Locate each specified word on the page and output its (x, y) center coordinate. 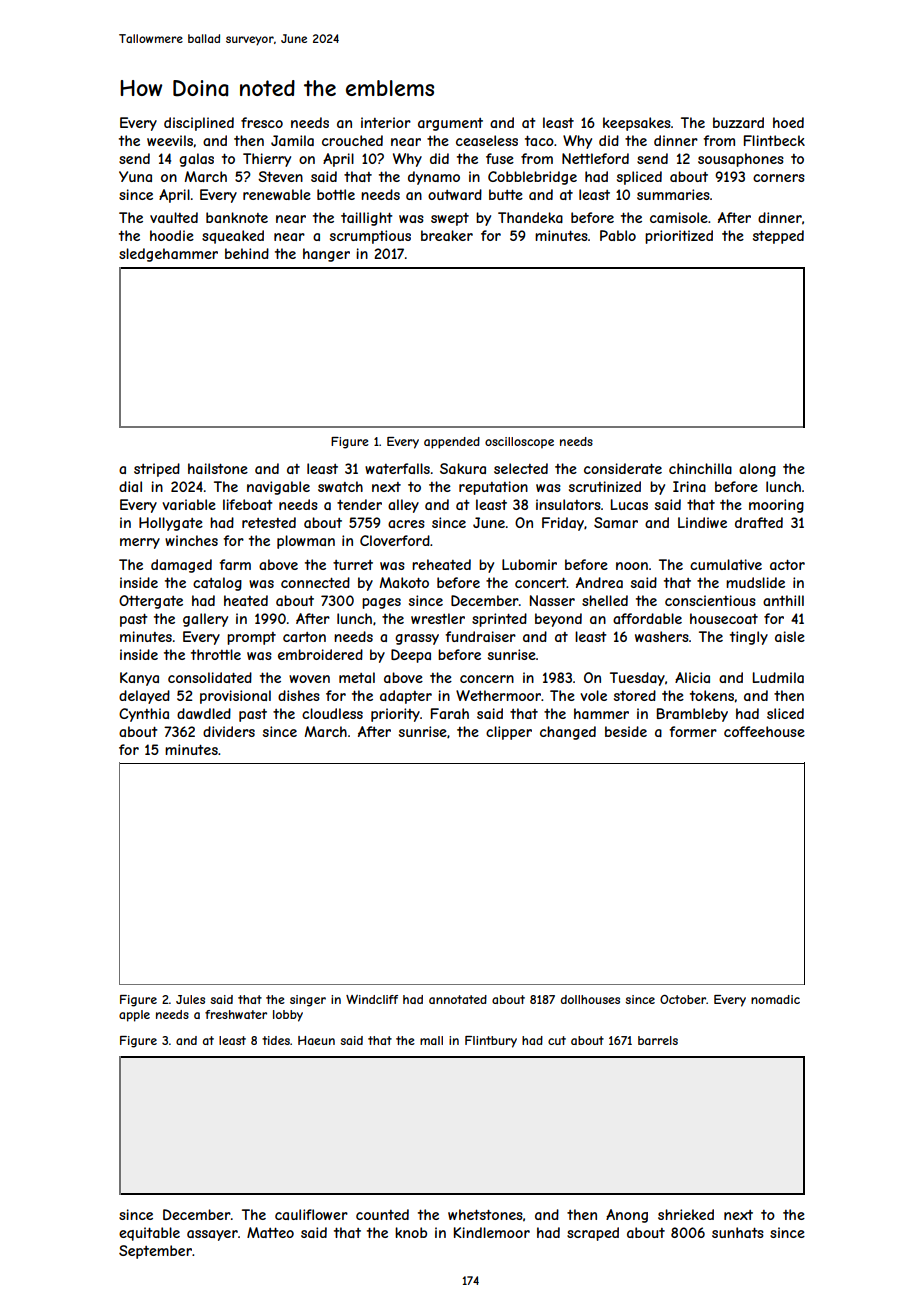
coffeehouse (764, 731)
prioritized (679, 237)
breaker (447, 235)
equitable (149, 1234)
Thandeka (530, 217)
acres (406, 524)
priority (395, 715)
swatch (340, 486)
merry (140, 543)
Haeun (316, 1040)
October (683, 999)
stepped (778, 237)
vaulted (174, 217)
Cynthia (144, 715)
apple (134, 1016)
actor (787, 564)
